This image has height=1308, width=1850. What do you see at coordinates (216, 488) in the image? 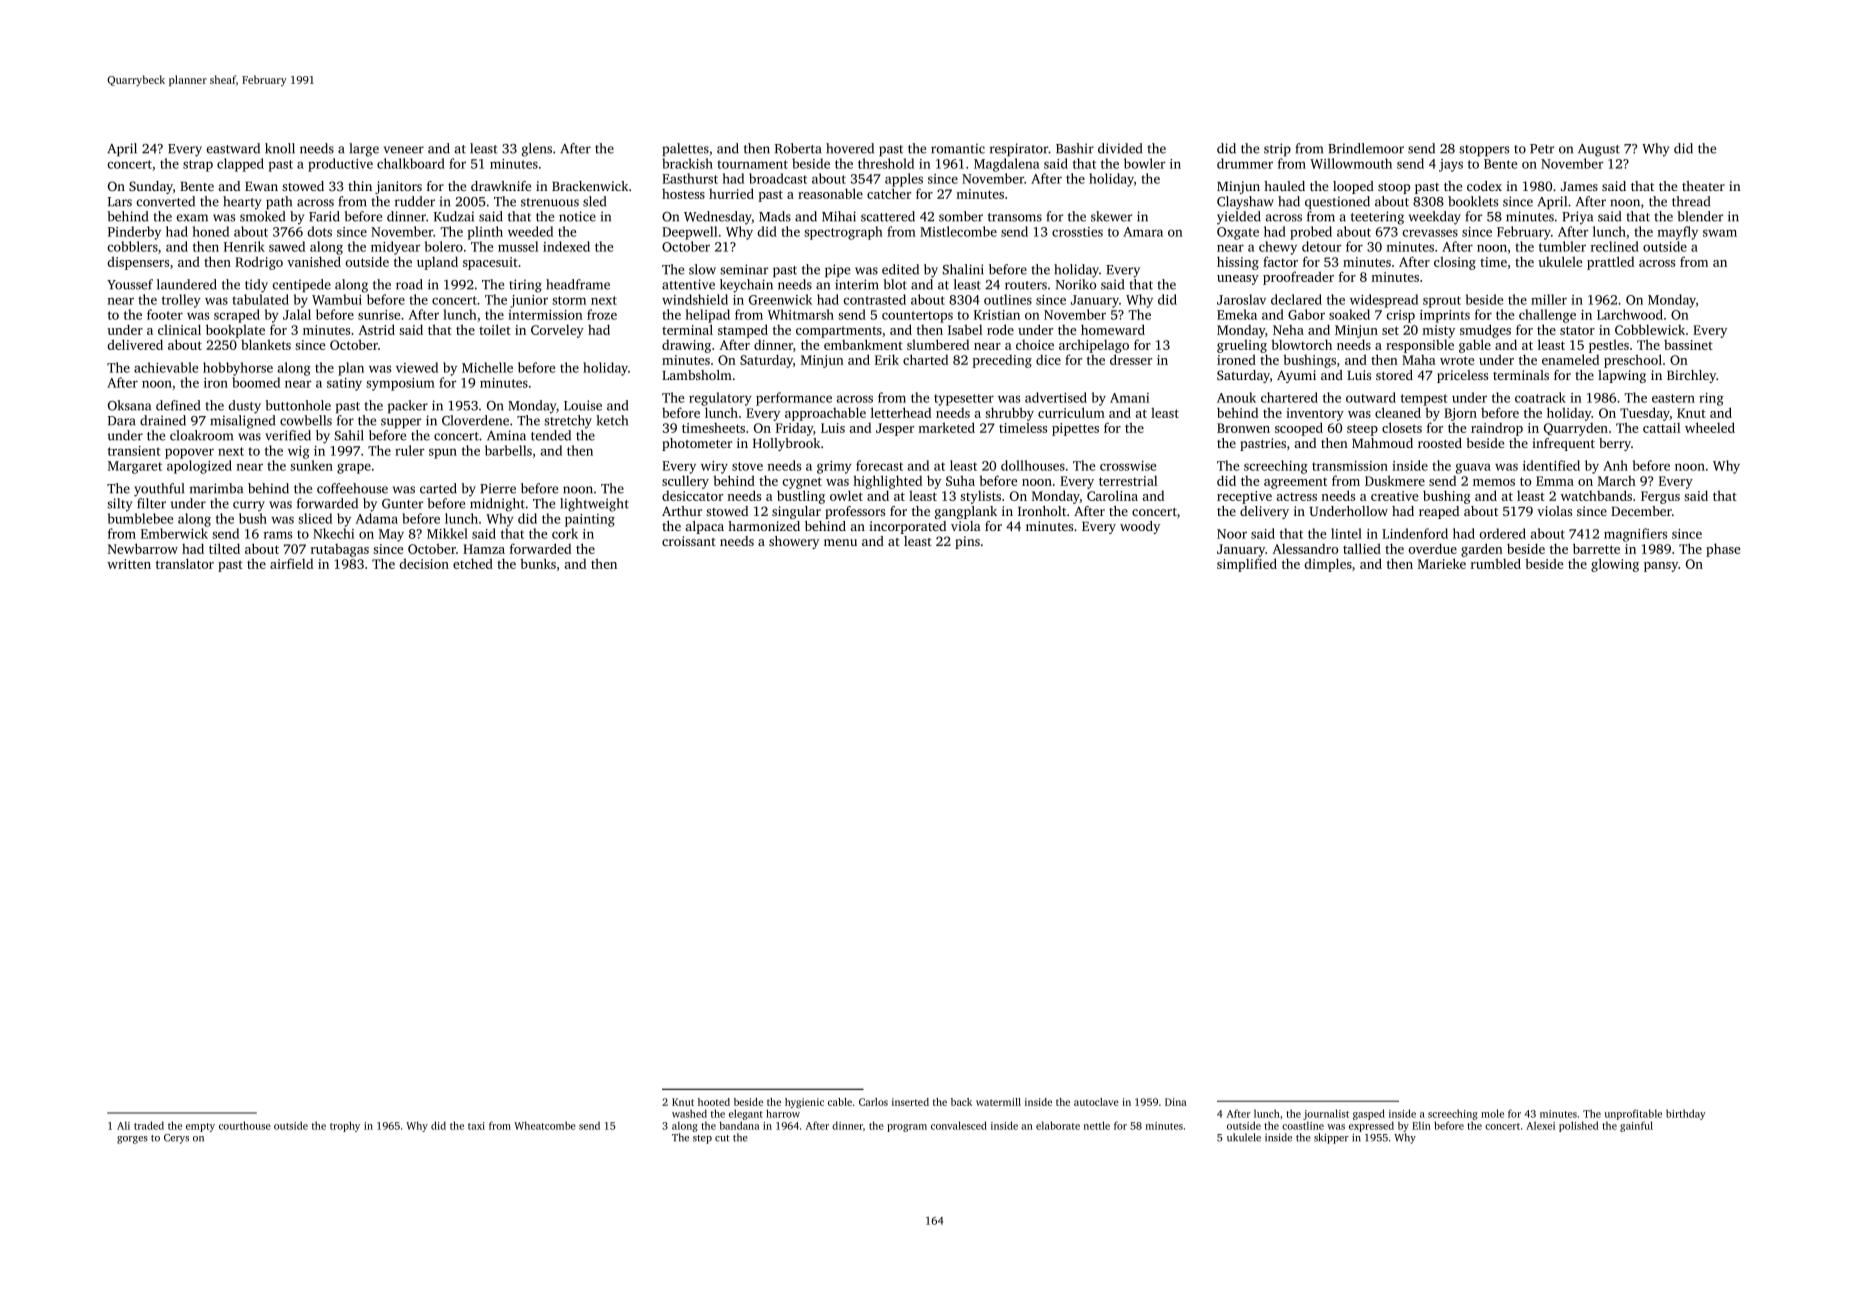
I see `marimba` at bounding box center [216, 488].
